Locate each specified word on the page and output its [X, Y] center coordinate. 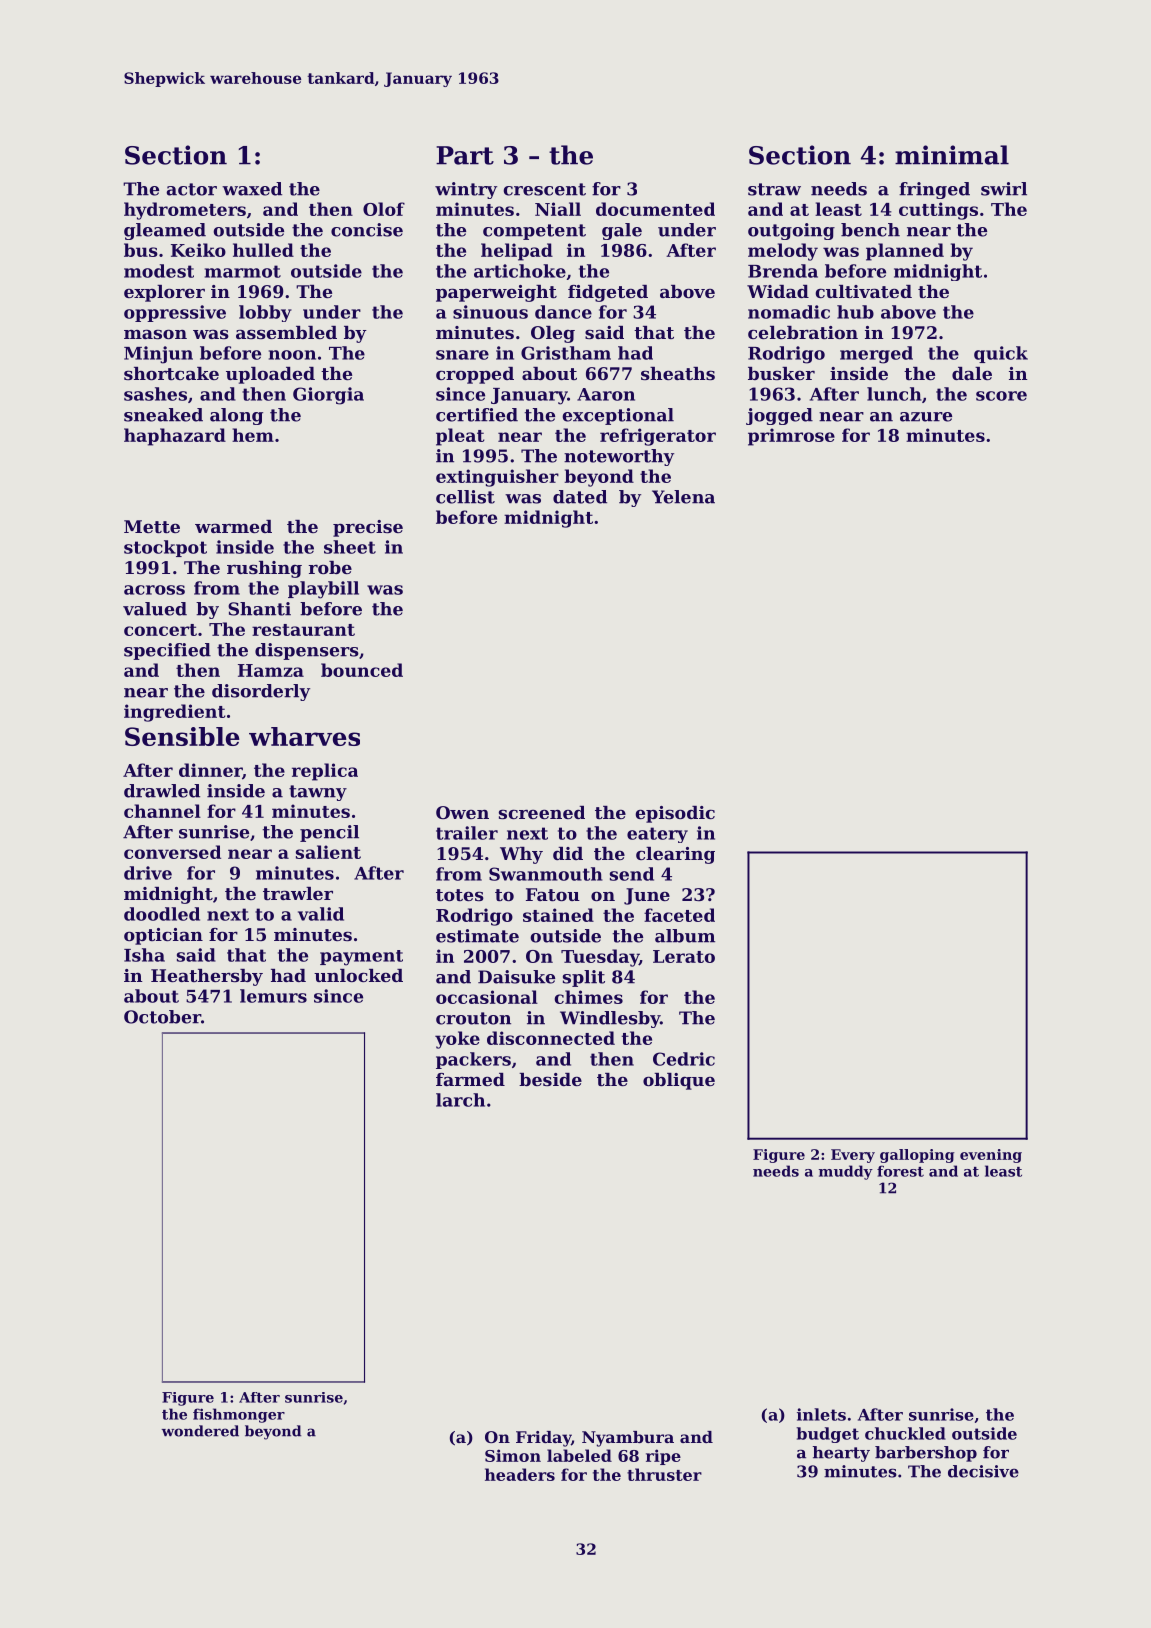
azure [926, 417]
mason [155, 334]
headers [520, 1474]
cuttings [938, 211]
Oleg [553, 334]
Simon [513, 1455]
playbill [323, 590]
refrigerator [658, 437]
